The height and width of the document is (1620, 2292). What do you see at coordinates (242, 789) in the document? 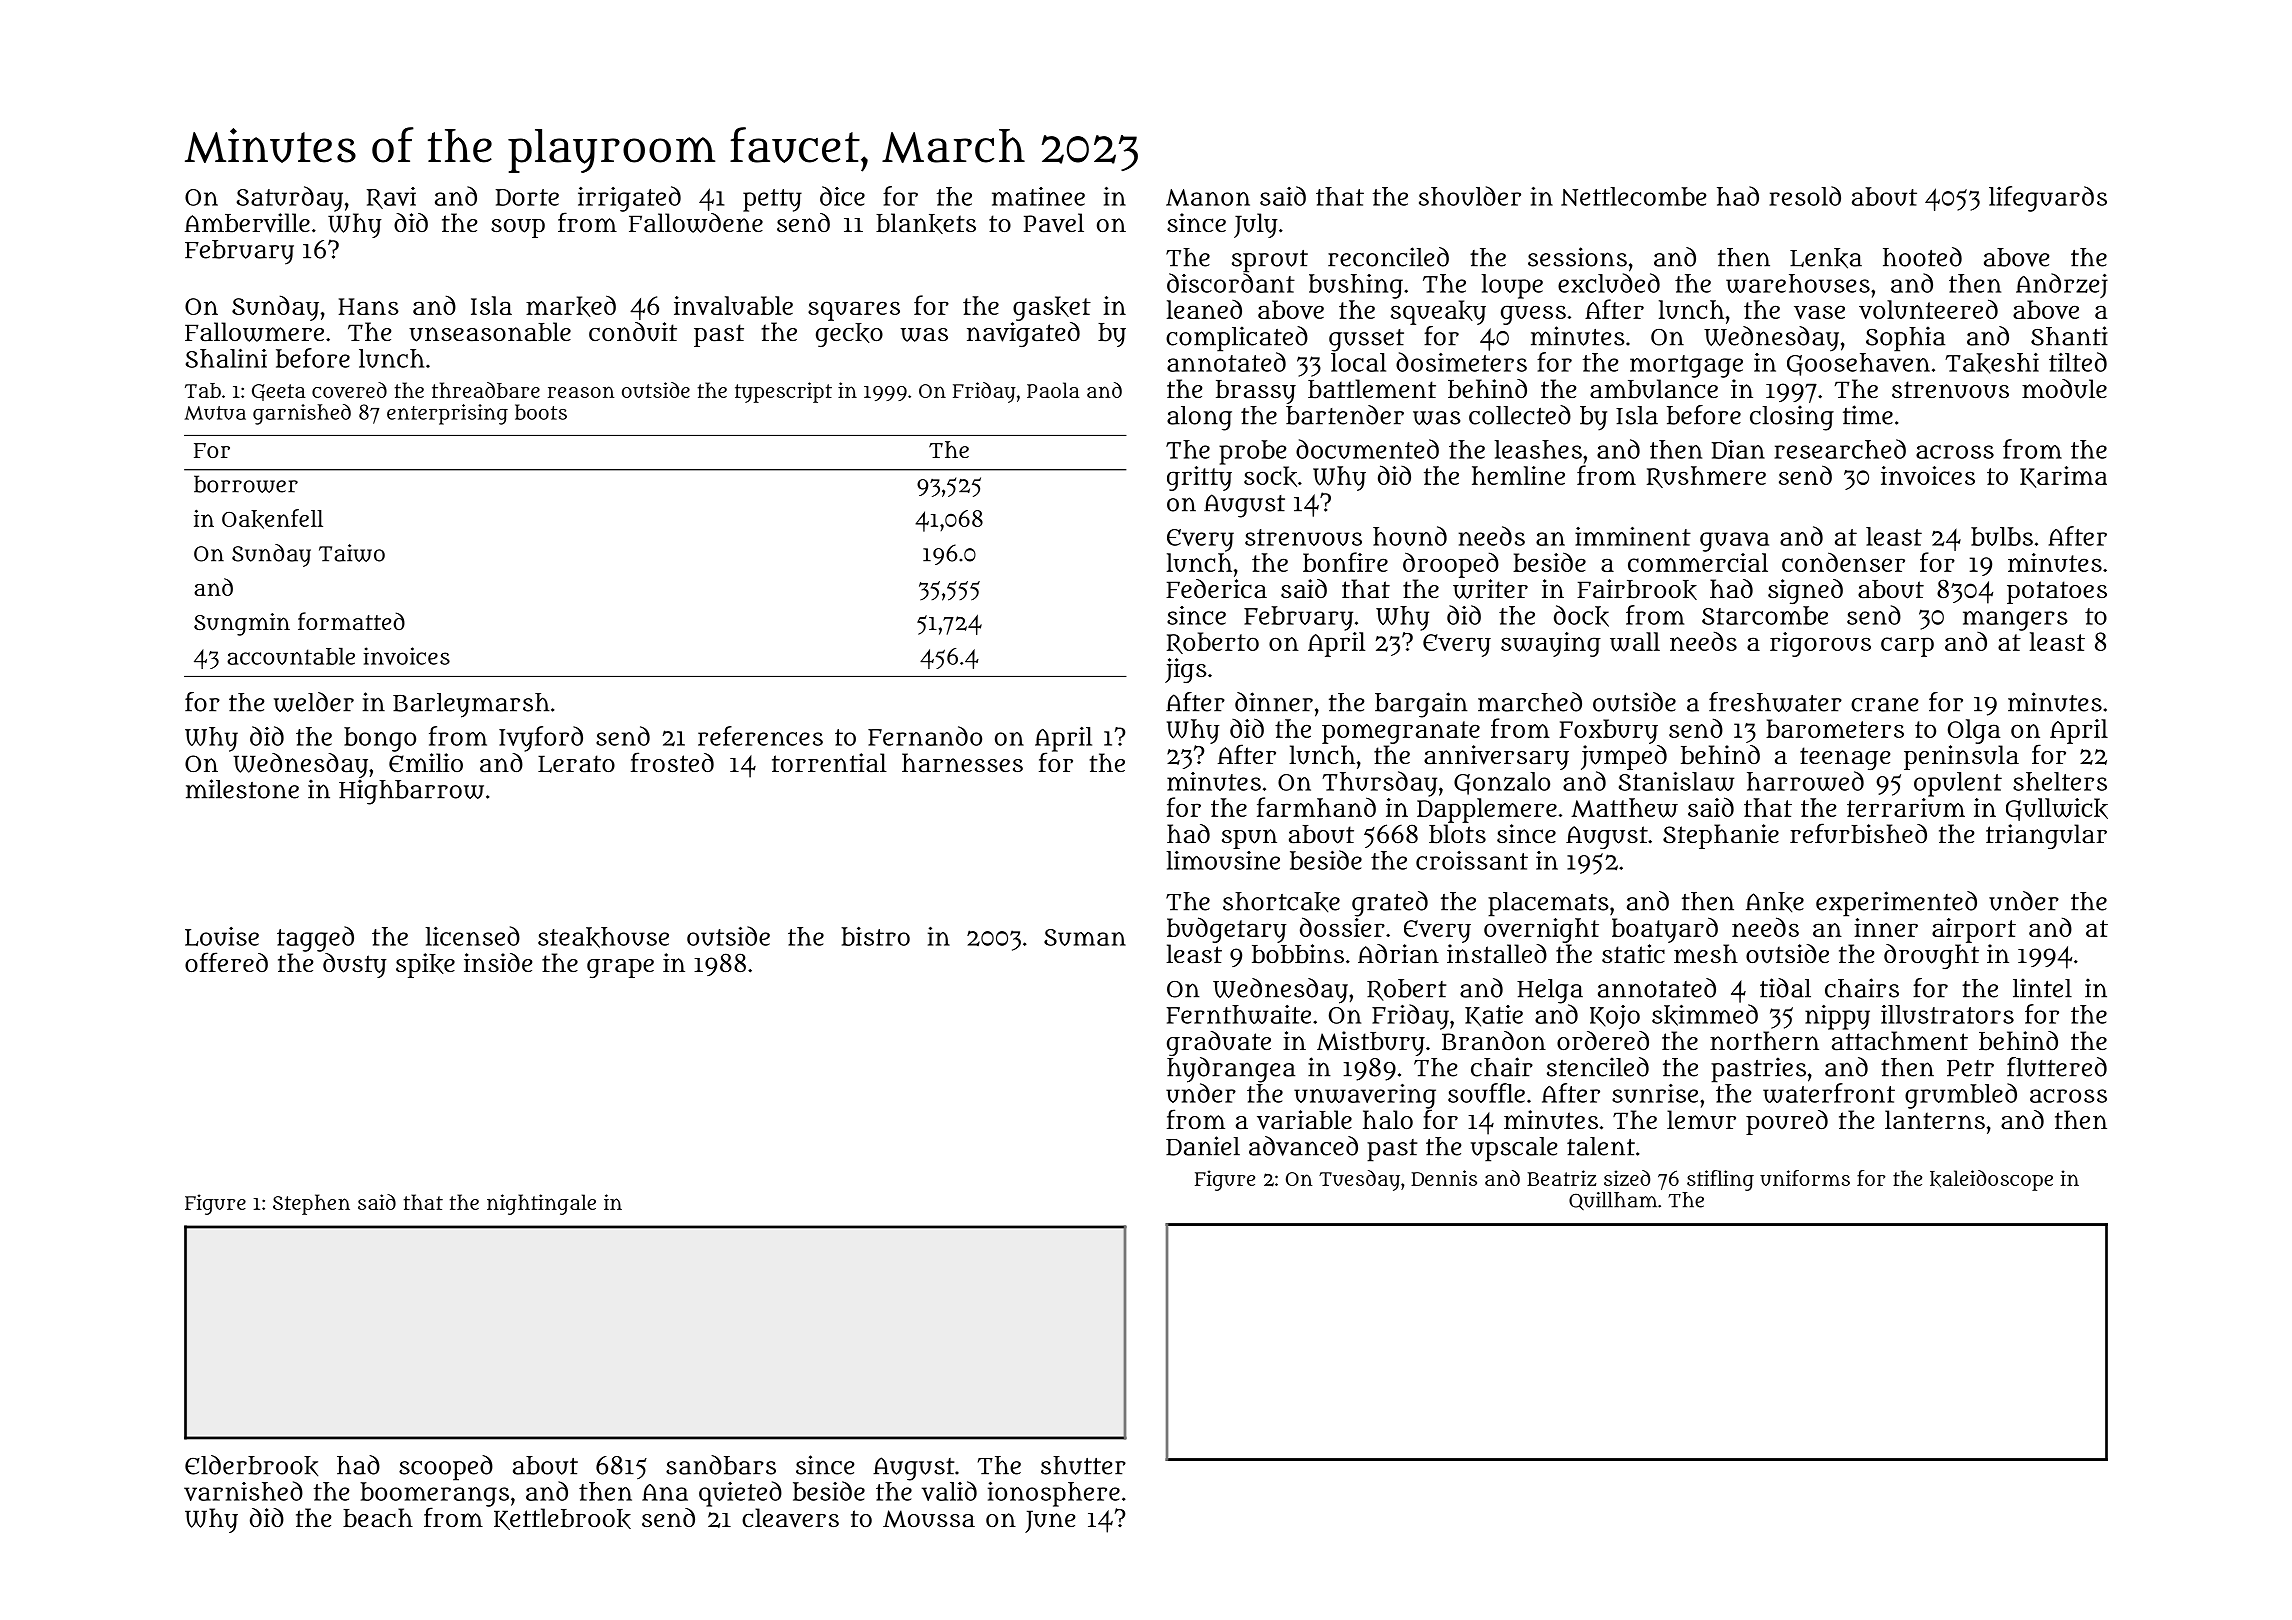
I see `milestone` at bounding box center [242, 789].
